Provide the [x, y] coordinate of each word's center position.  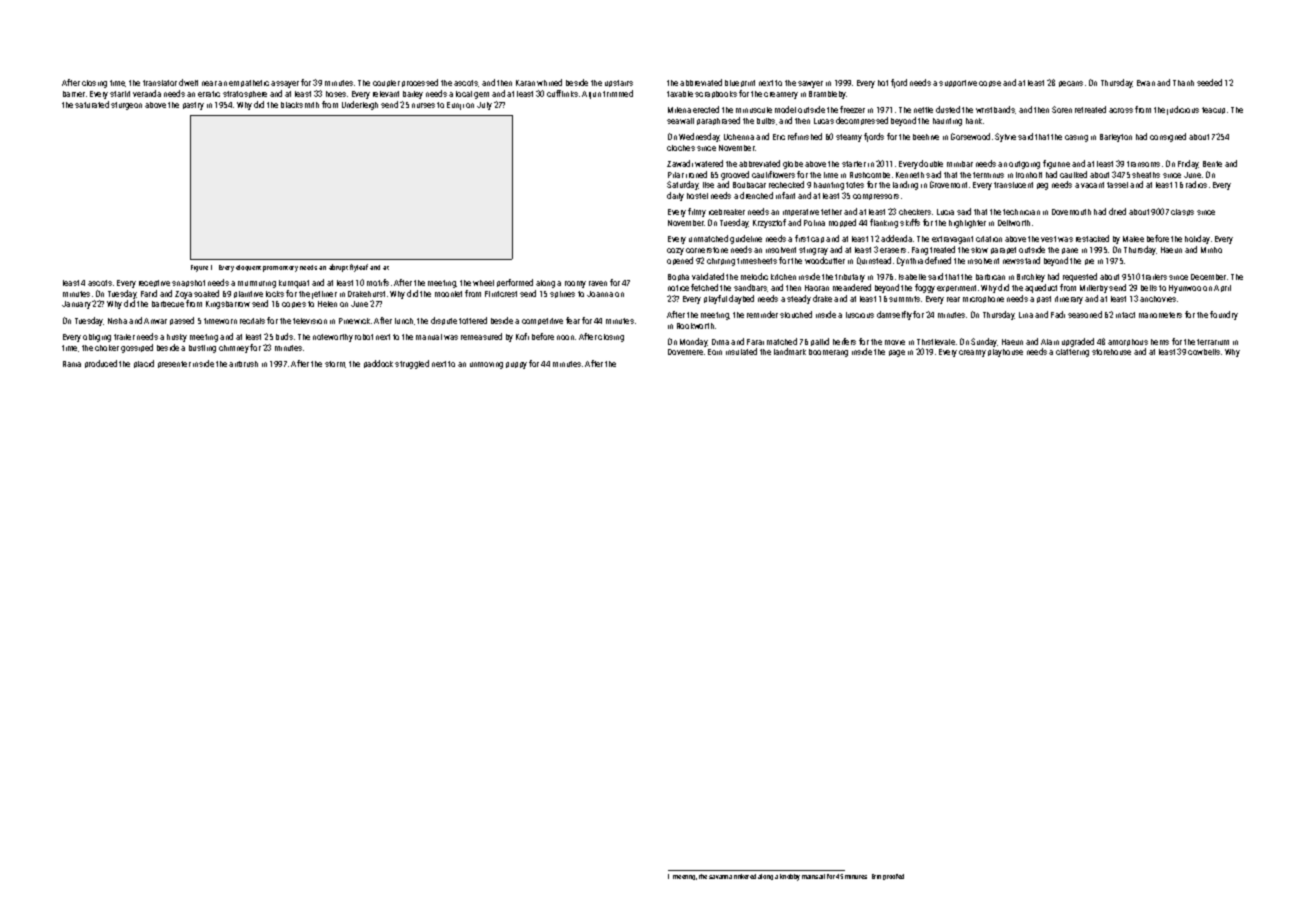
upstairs [619, 83]
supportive [958, 83]
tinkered [745, 876]
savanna [720, 877]
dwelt [188, 82]
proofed [893, 877]
